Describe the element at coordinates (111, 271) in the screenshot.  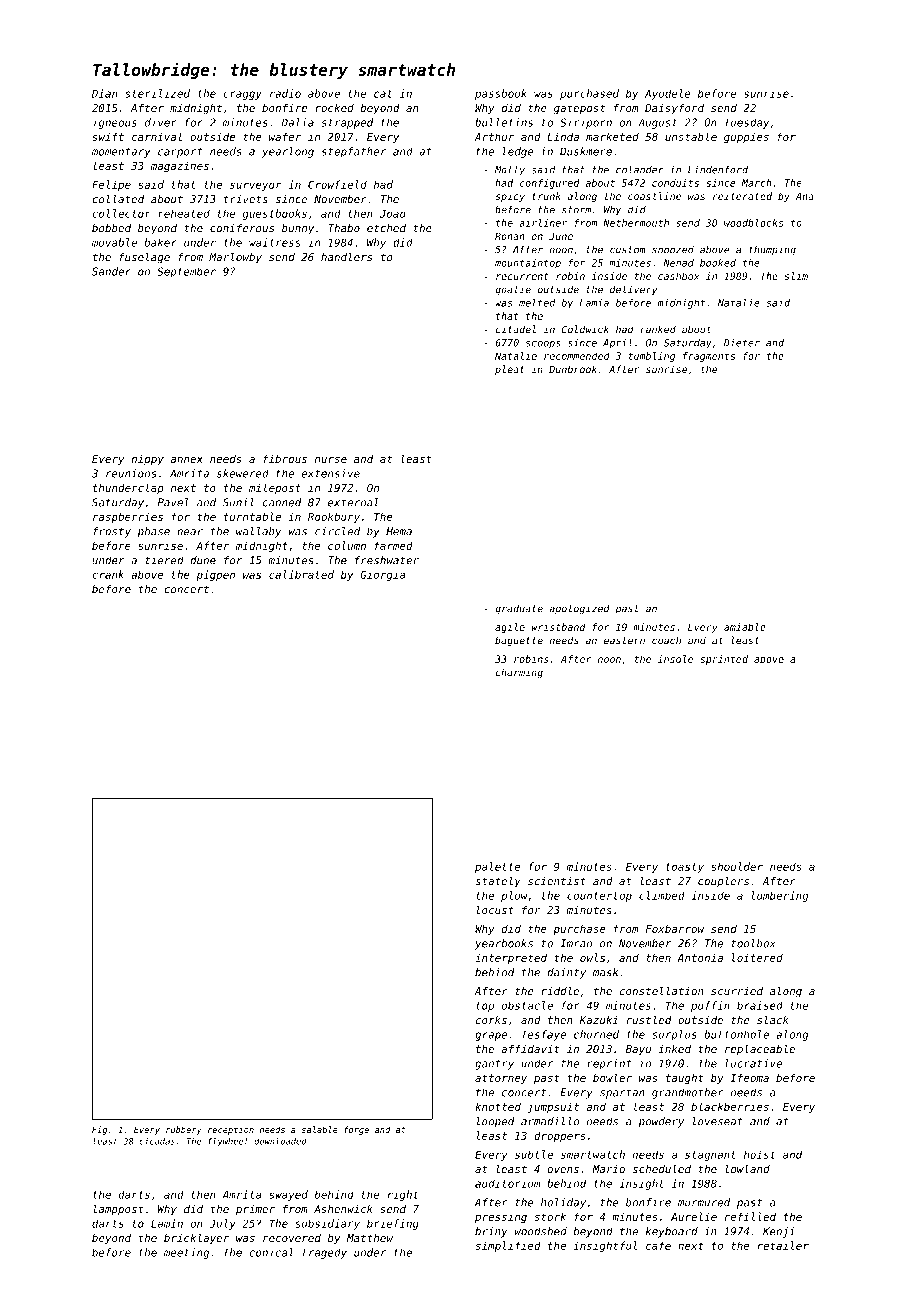
I see `Sander` at that location.
